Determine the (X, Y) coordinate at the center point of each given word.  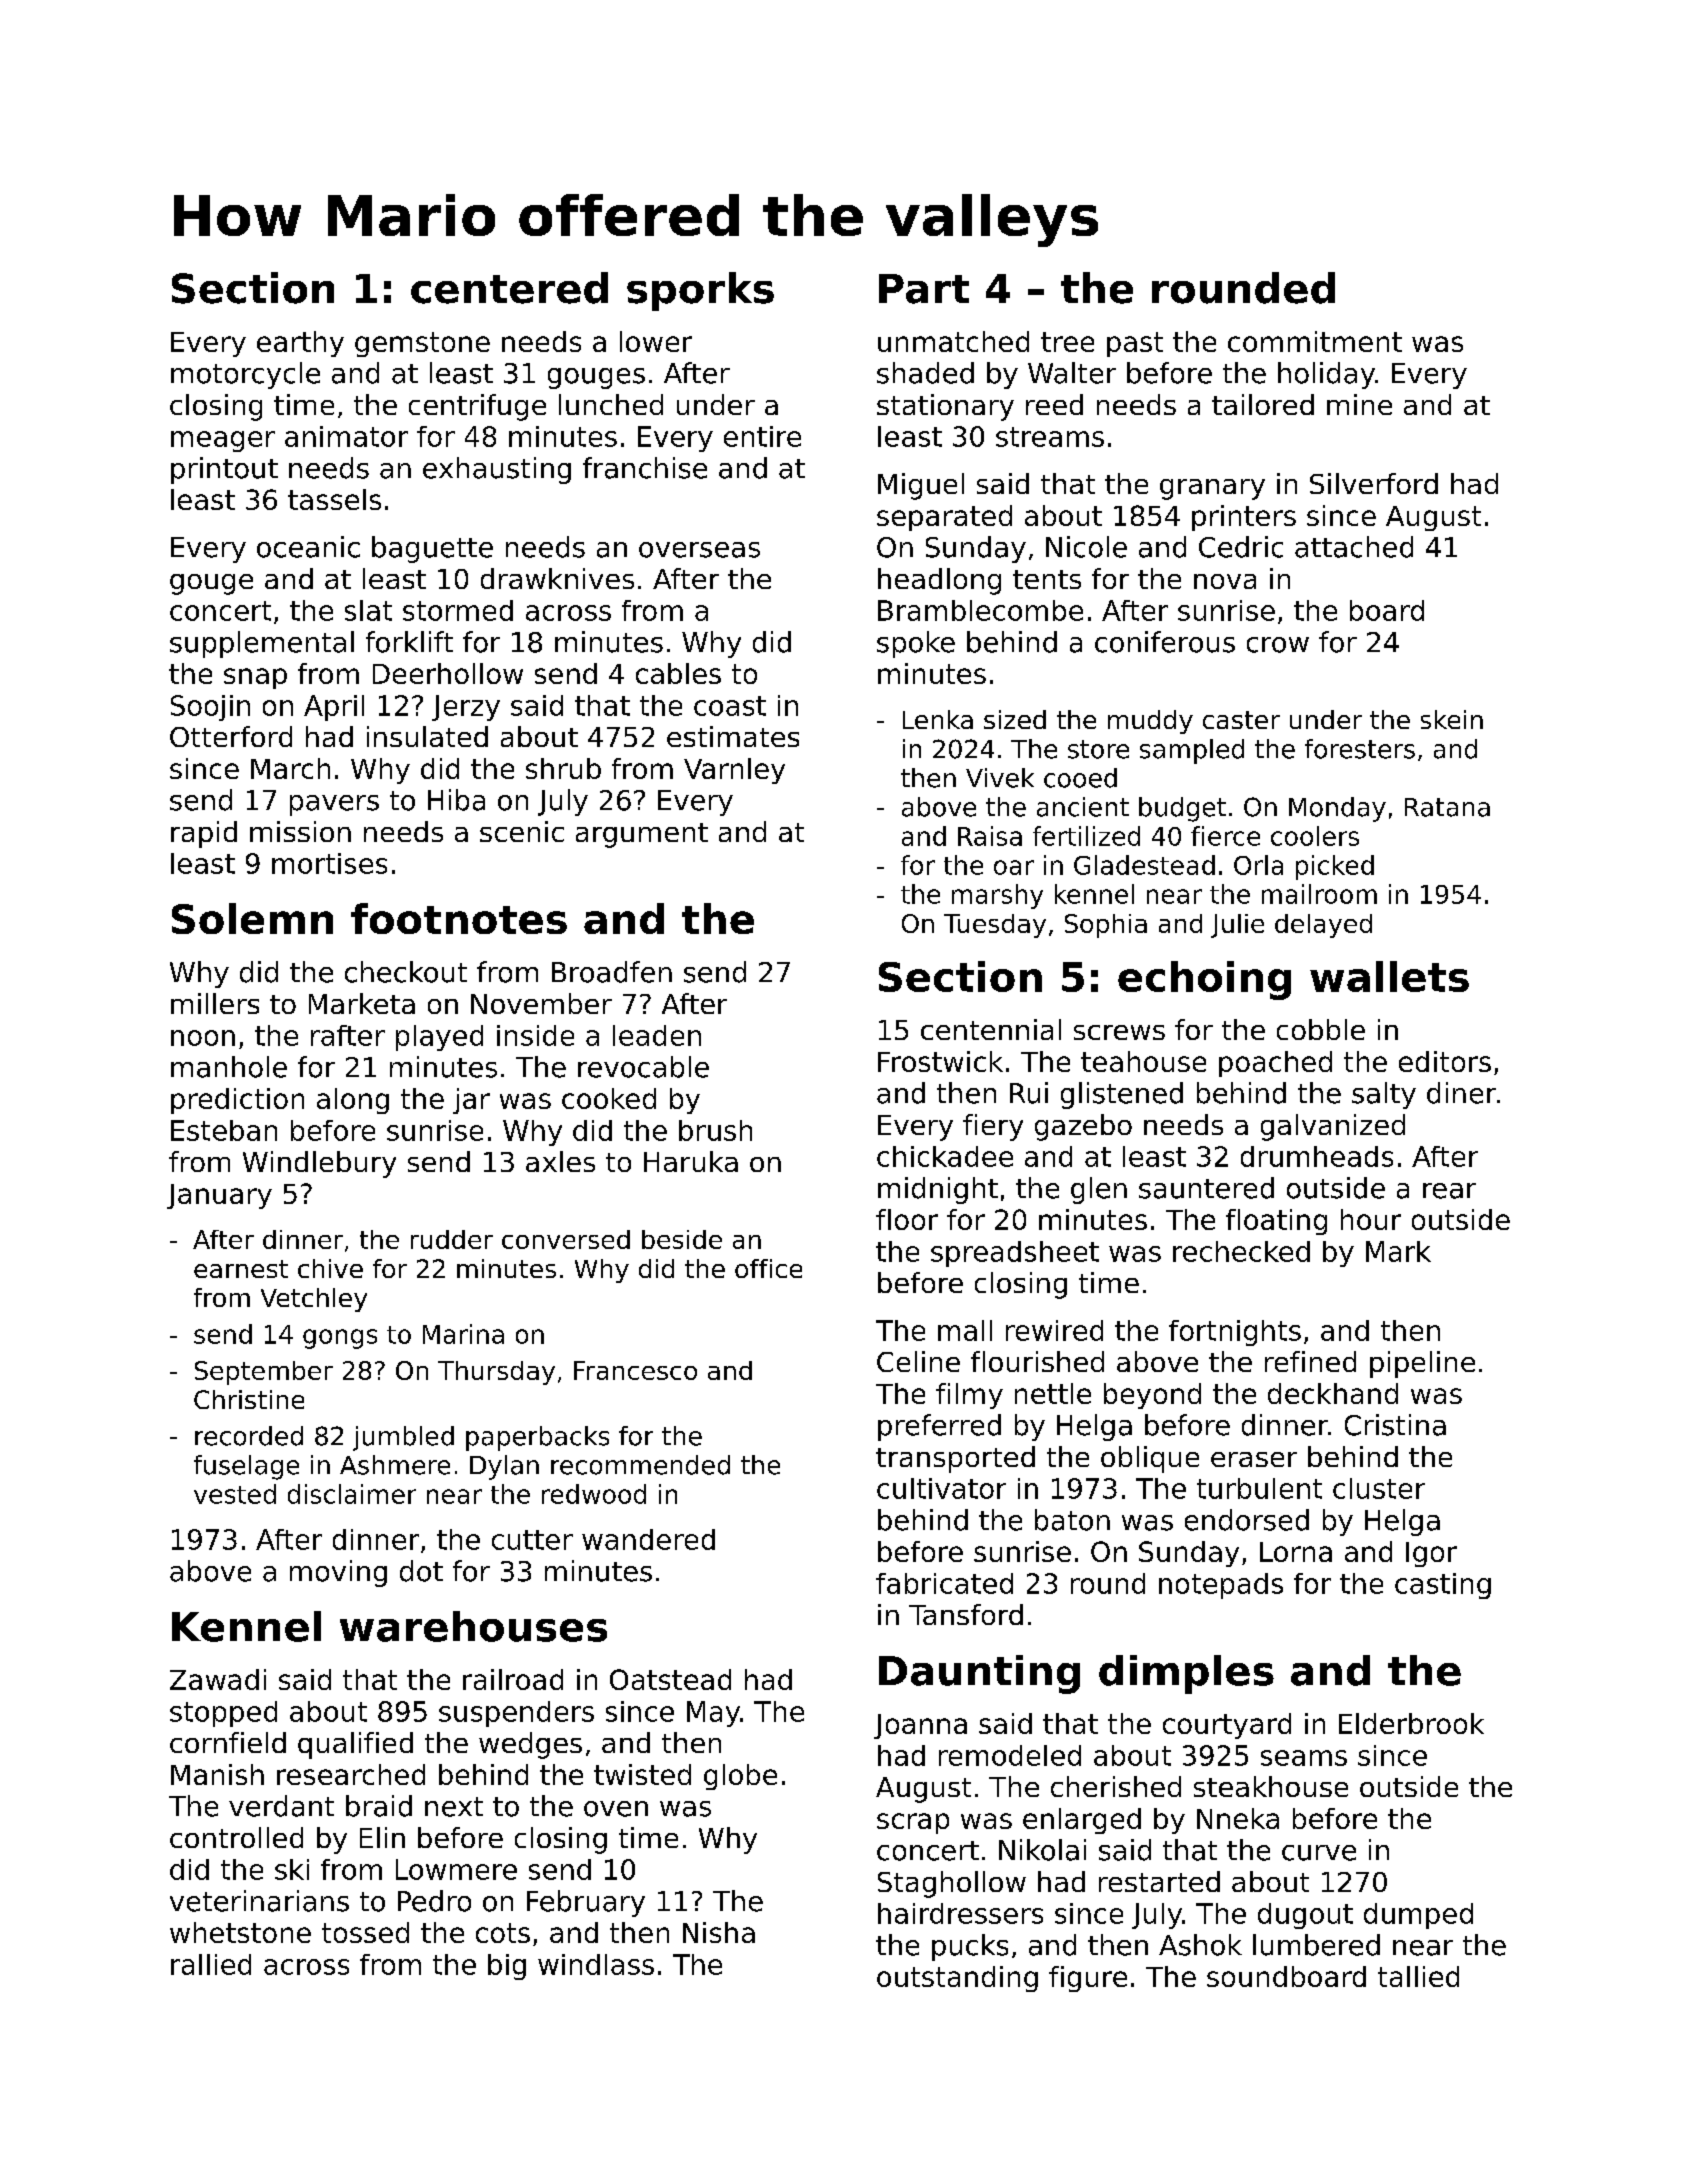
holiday (1326, 375)
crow (1278, 645)
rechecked (1241, 1251)
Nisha (719, 1932)
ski (292, 1869)
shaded (925, 373)
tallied (1418, 1976)
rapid (204, 834)
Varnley (734, 771)
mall (965, 1330)
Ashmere (395, 1465)
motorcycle (245, 375)
